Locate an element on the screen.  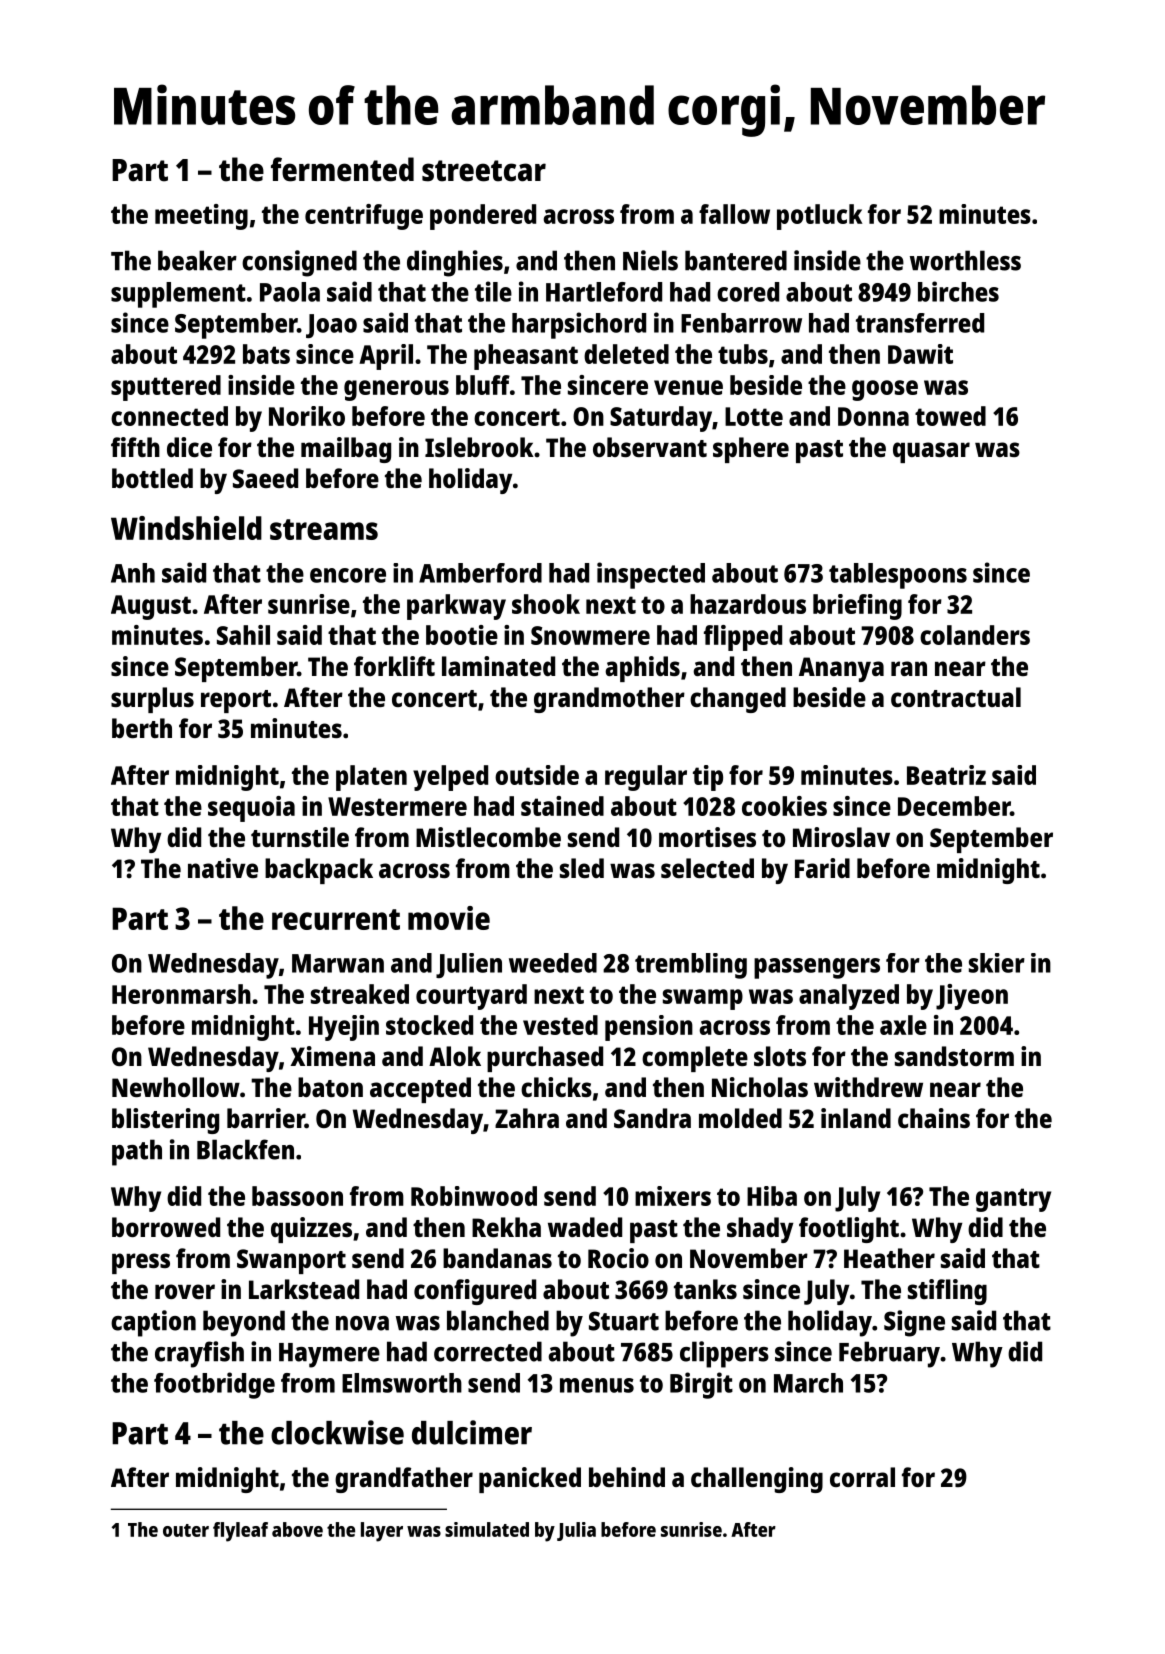
simulated is located at coordinates (487, 1529).
